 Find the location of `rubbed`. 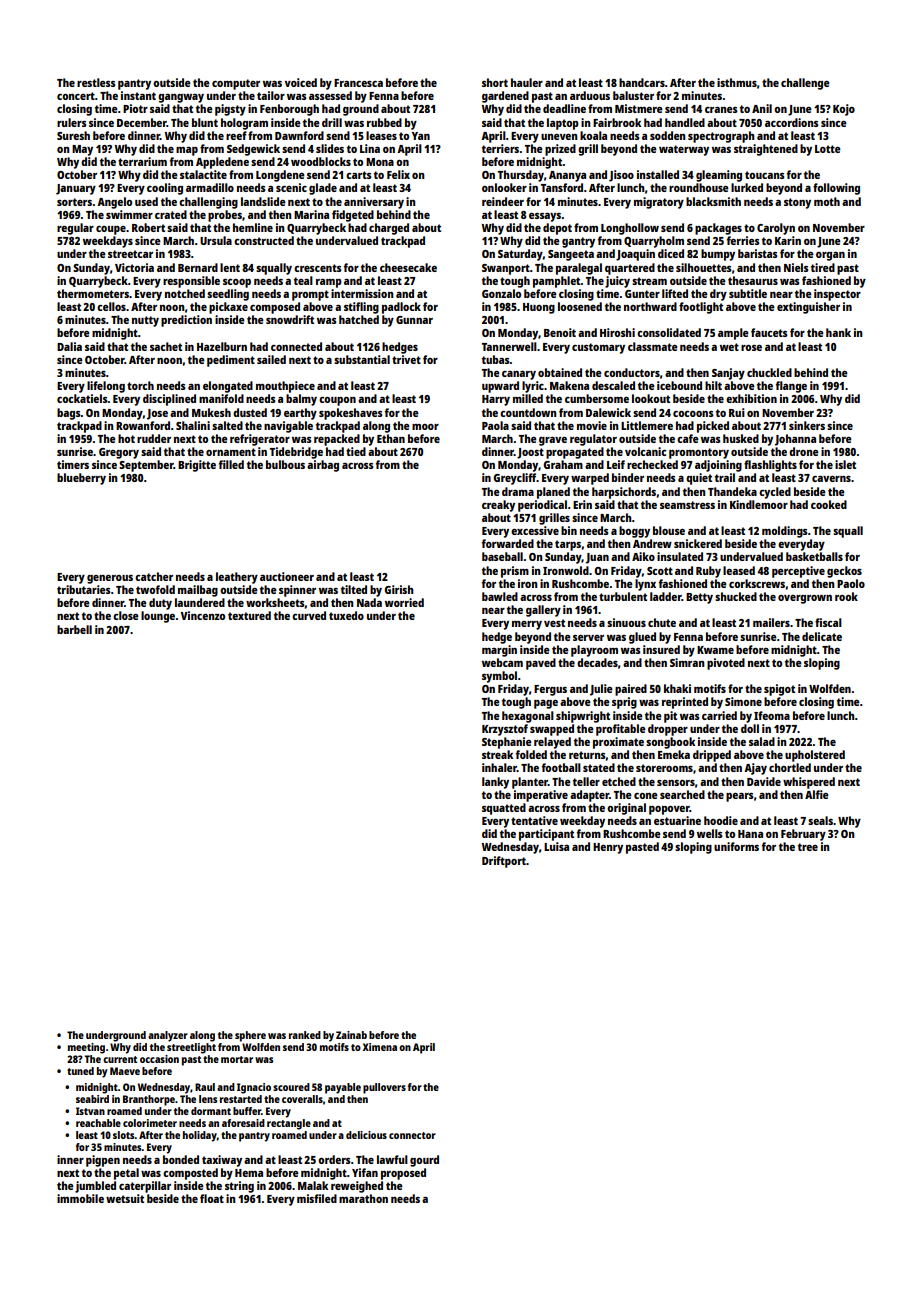

rubbed is located at coordinates (384, 122).
